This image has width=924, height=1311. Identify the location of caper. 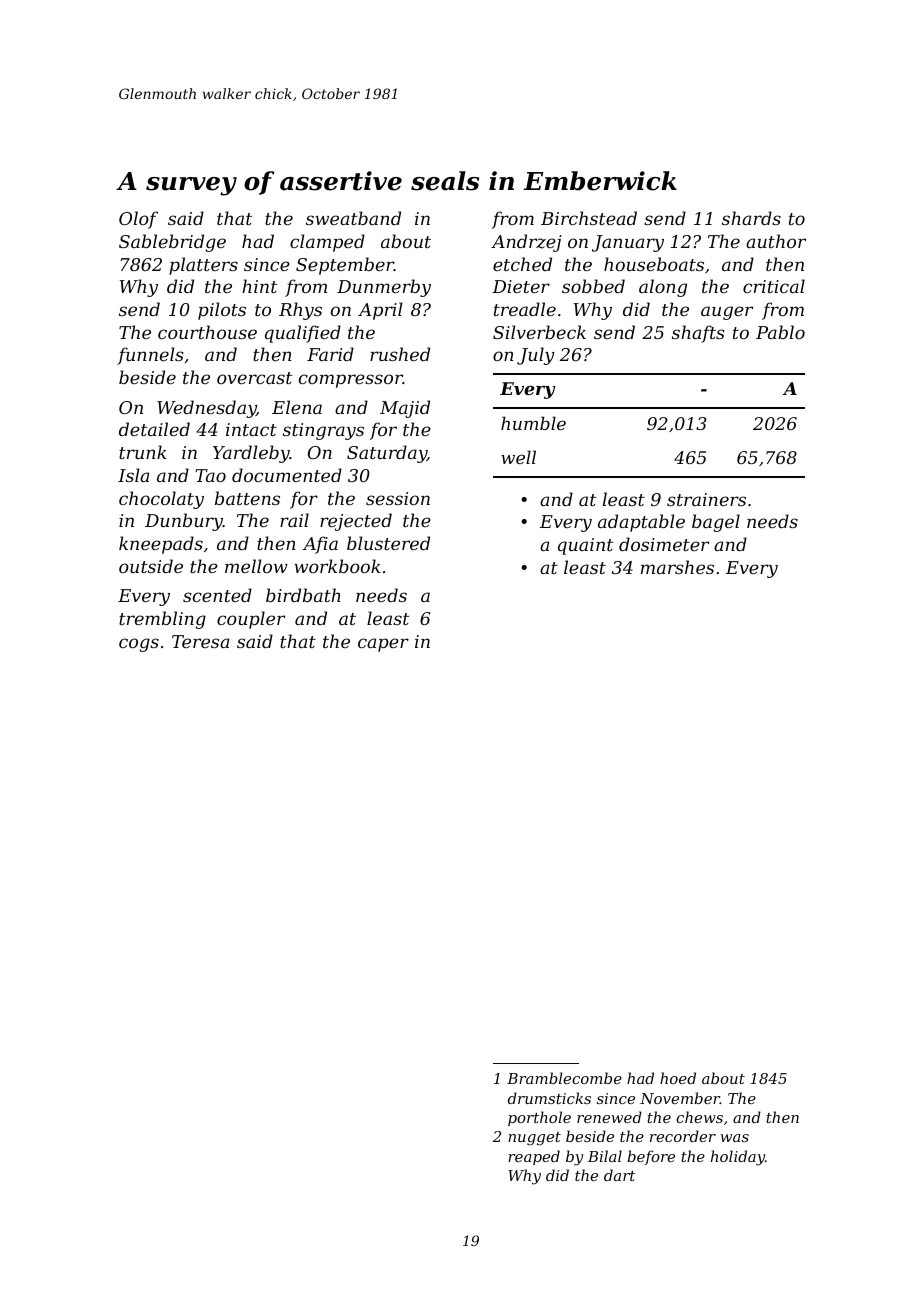
(383, 645).
